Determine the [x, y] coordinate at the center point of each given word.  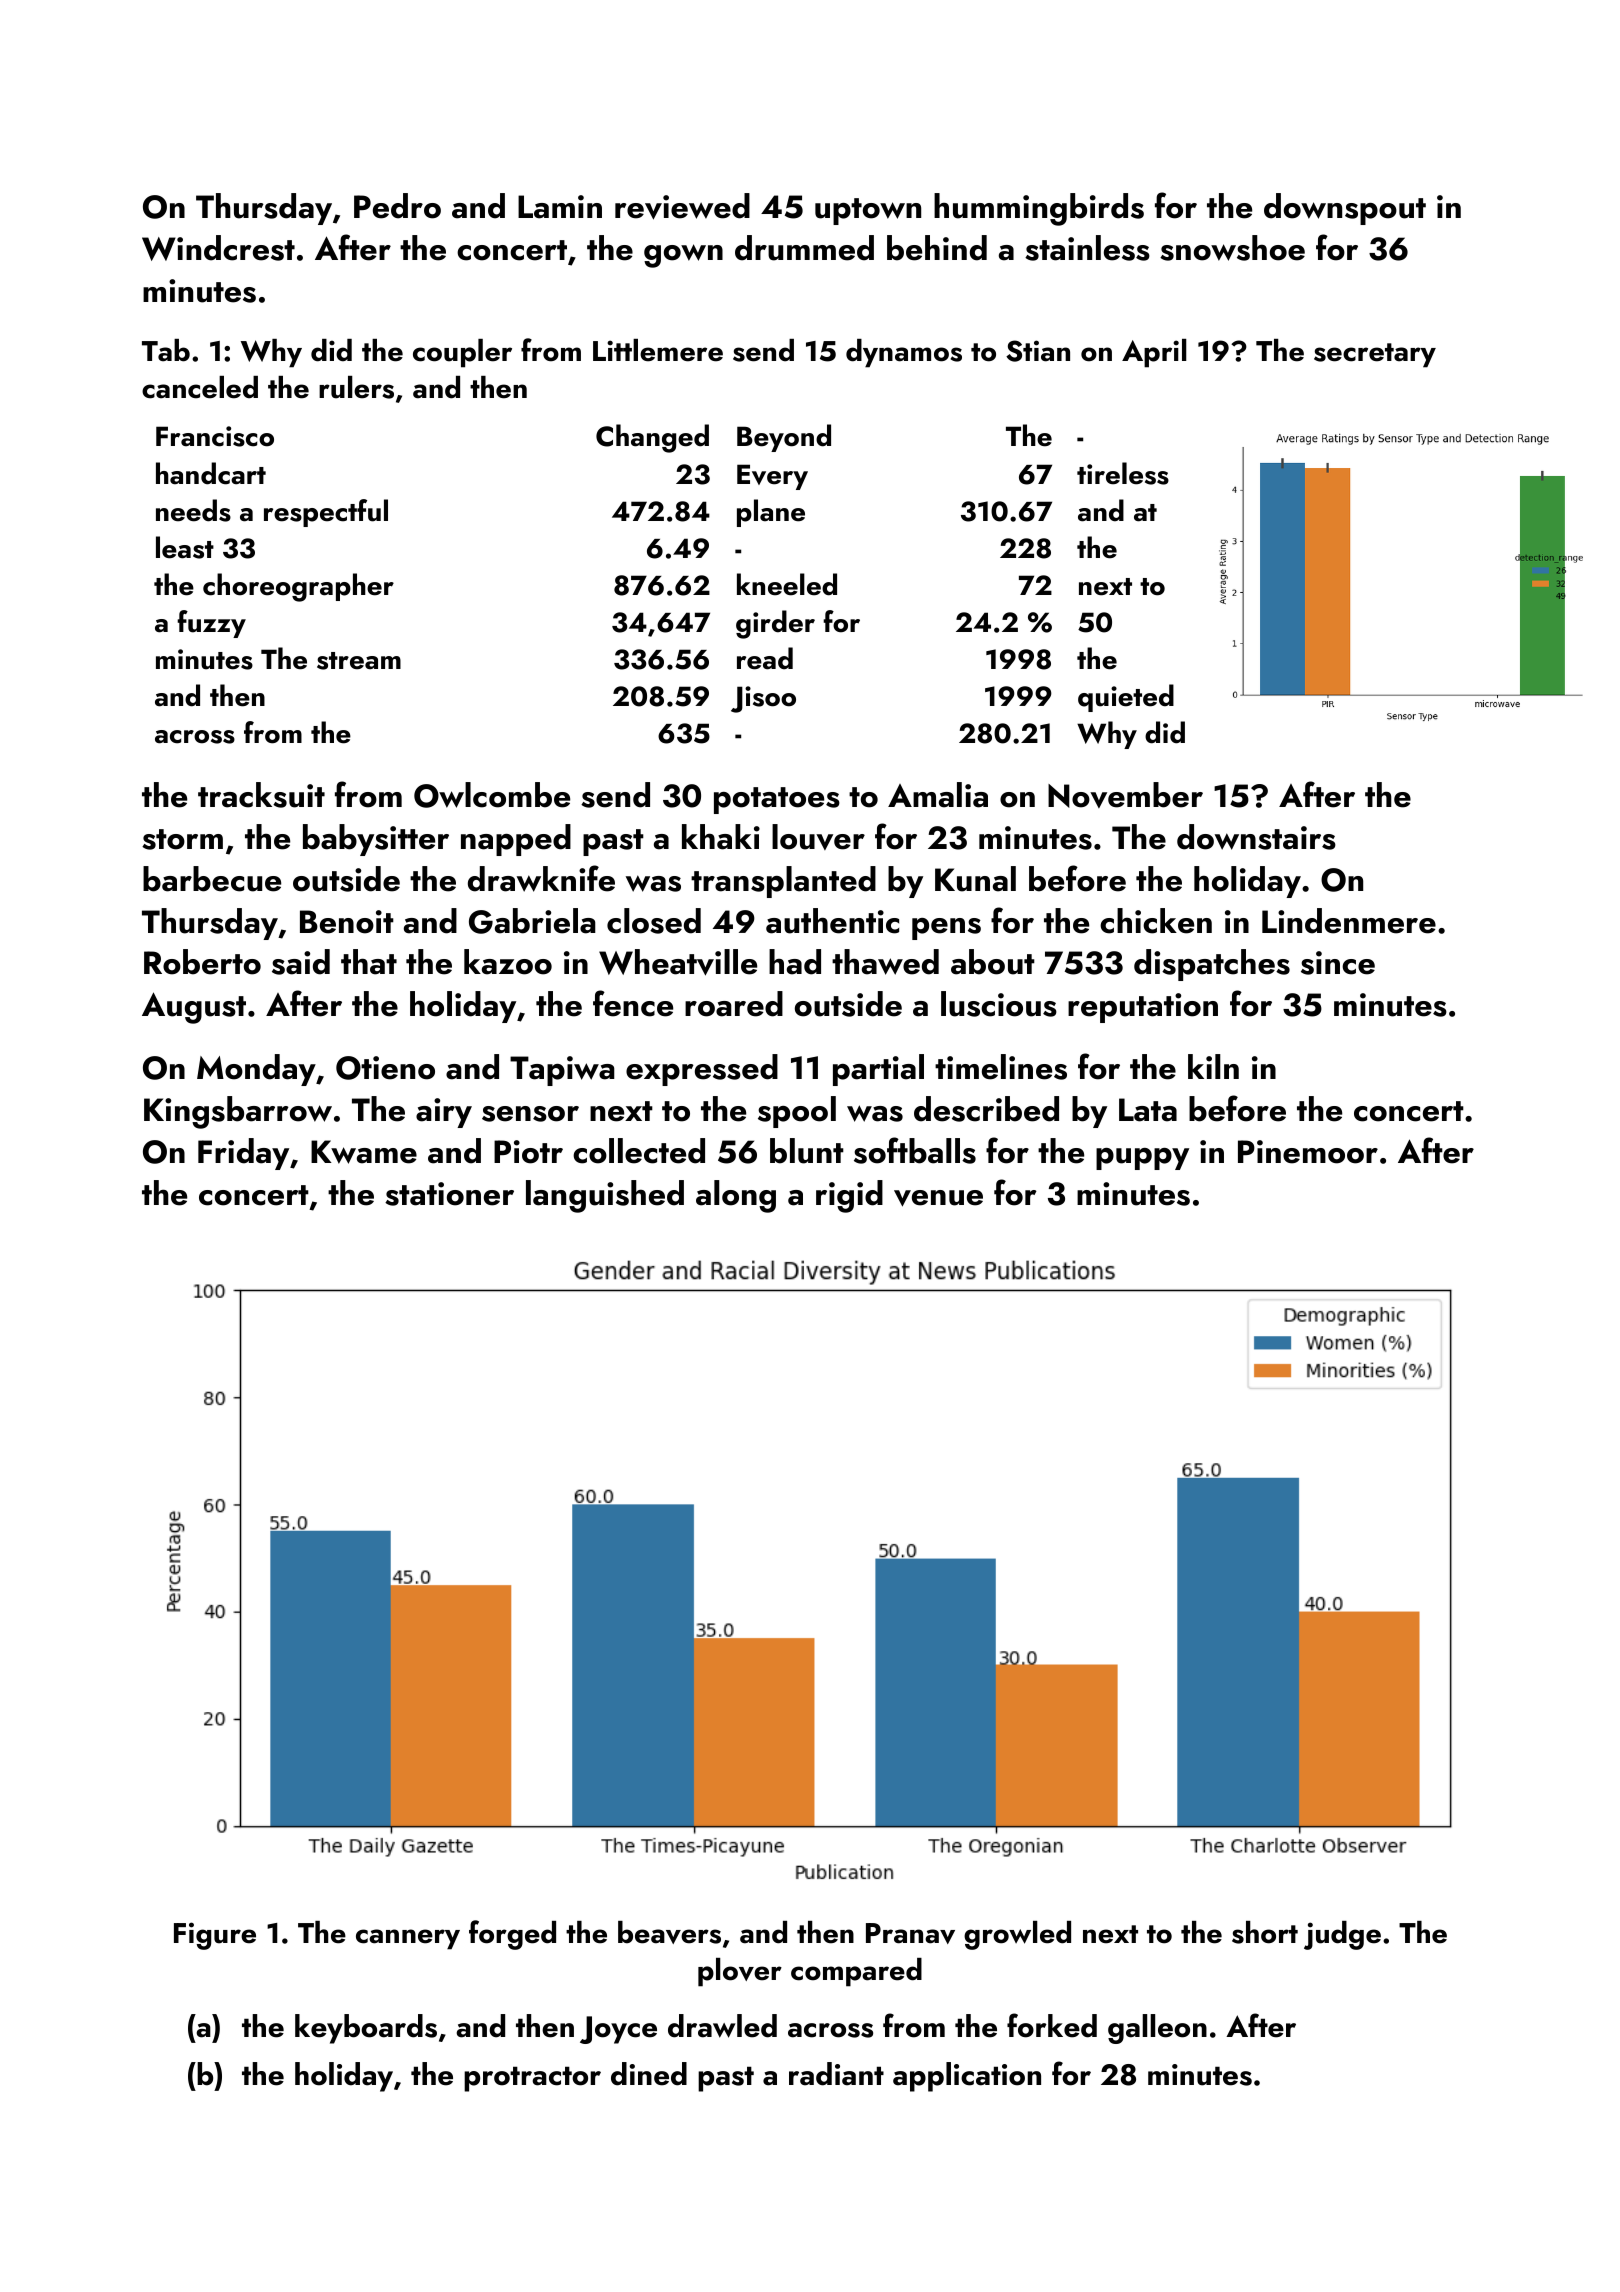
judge [1342, 1935]
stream [359, 661]
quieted [1126, 698]
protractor [532, 2079]
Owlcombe [492, 795]
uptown [868, 211]
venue [938, 1198]
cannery [408, 1939]
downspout [1345, 209]
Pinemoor [1308, 1152]
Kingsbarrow [238, 1112]
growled [1017, 1935]
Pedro [397, 206]
